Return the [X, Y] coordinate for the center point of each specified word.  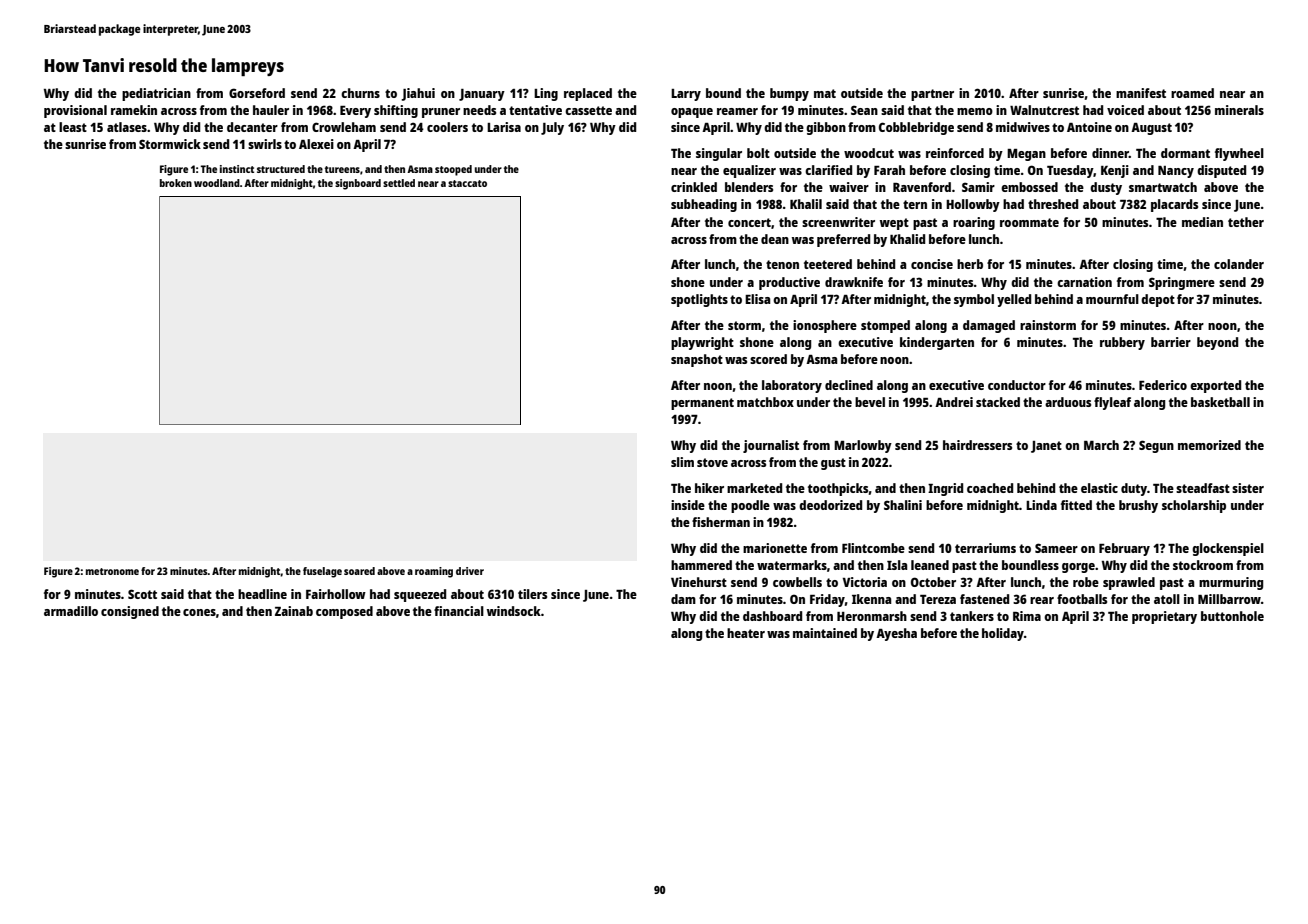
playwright [702, 343]
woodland [217, 183]
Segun [1156, 446]
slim [682, 462]
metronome [112, 571]
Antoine [1089, 127]
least [73, 127]
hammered [701, 565]
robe [1086, 582]
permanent [702, 404]
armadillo [71, 611]
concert [749, 222]
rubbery [1122, 343]
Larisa [504, 127]
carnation [1084, 282]
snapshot [697, 360]
